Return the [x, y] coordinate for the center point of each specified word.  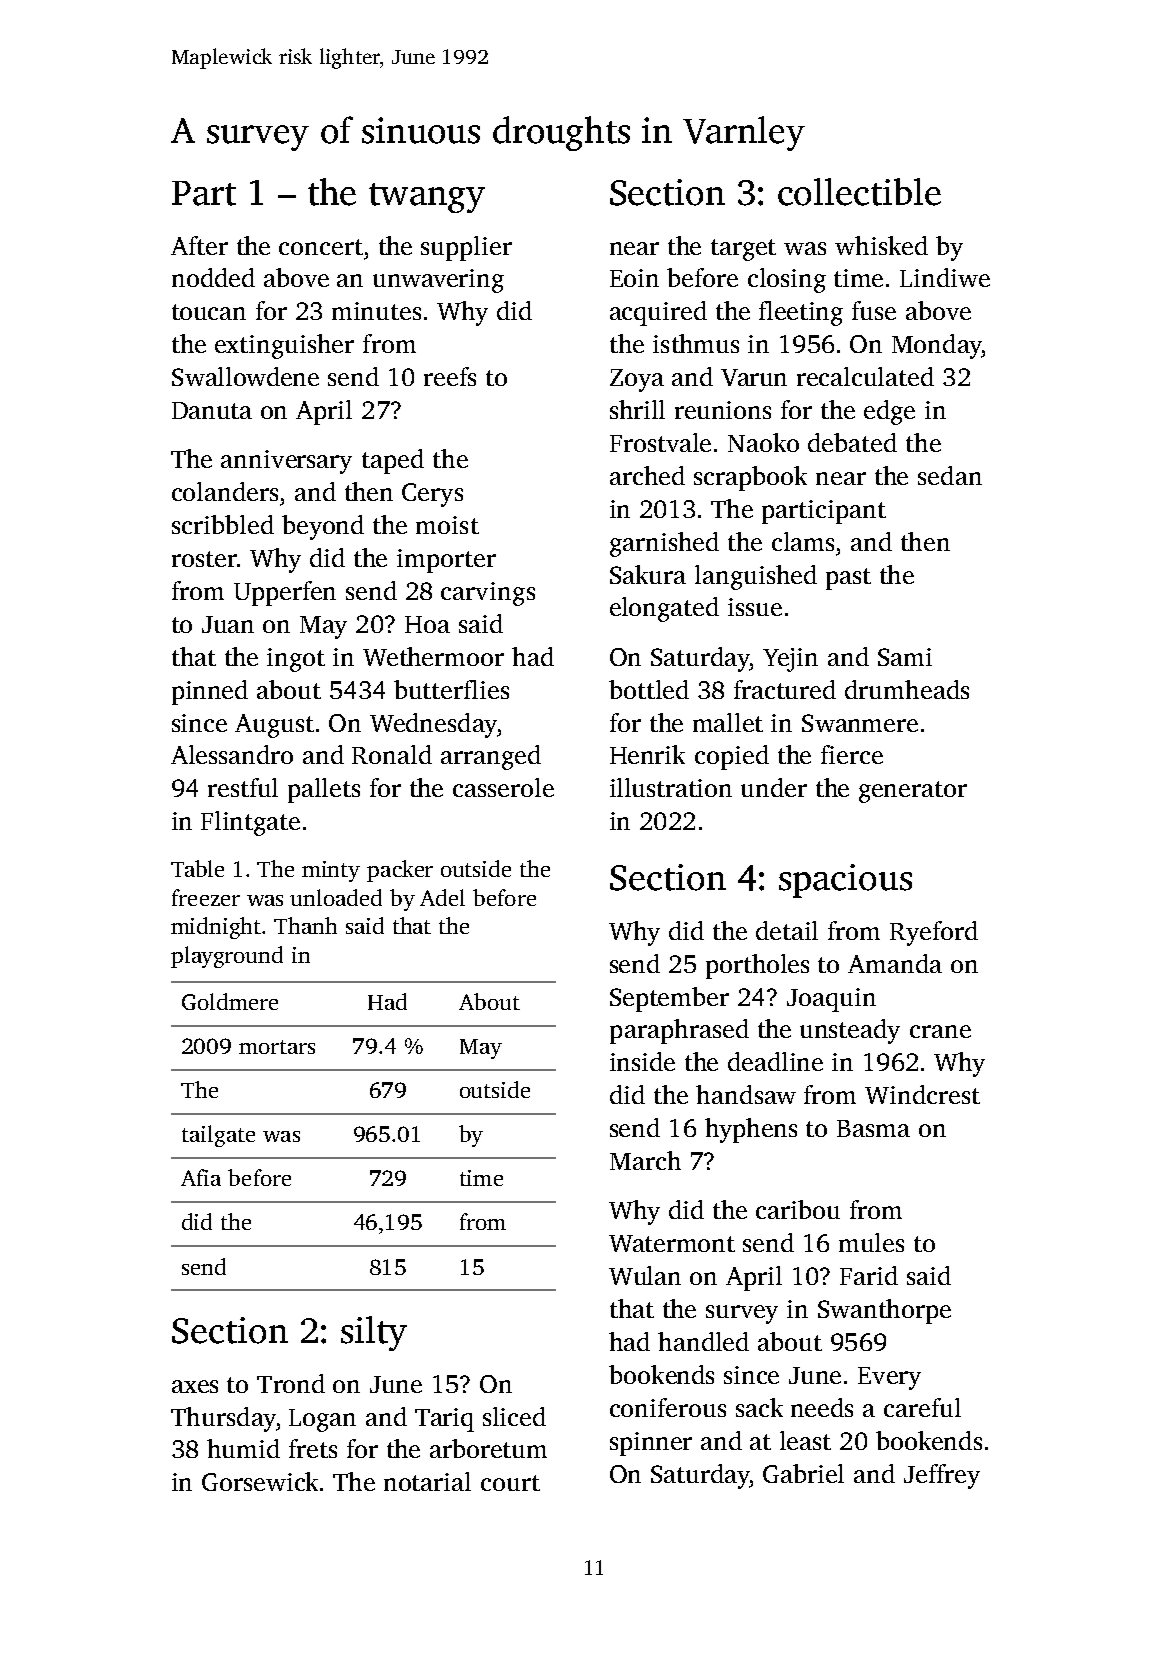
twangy [427, 198]
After [199, 245]
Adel [442, 897]
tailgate [218, 1136]
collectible [859, 192]
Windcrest [922, 1094]
